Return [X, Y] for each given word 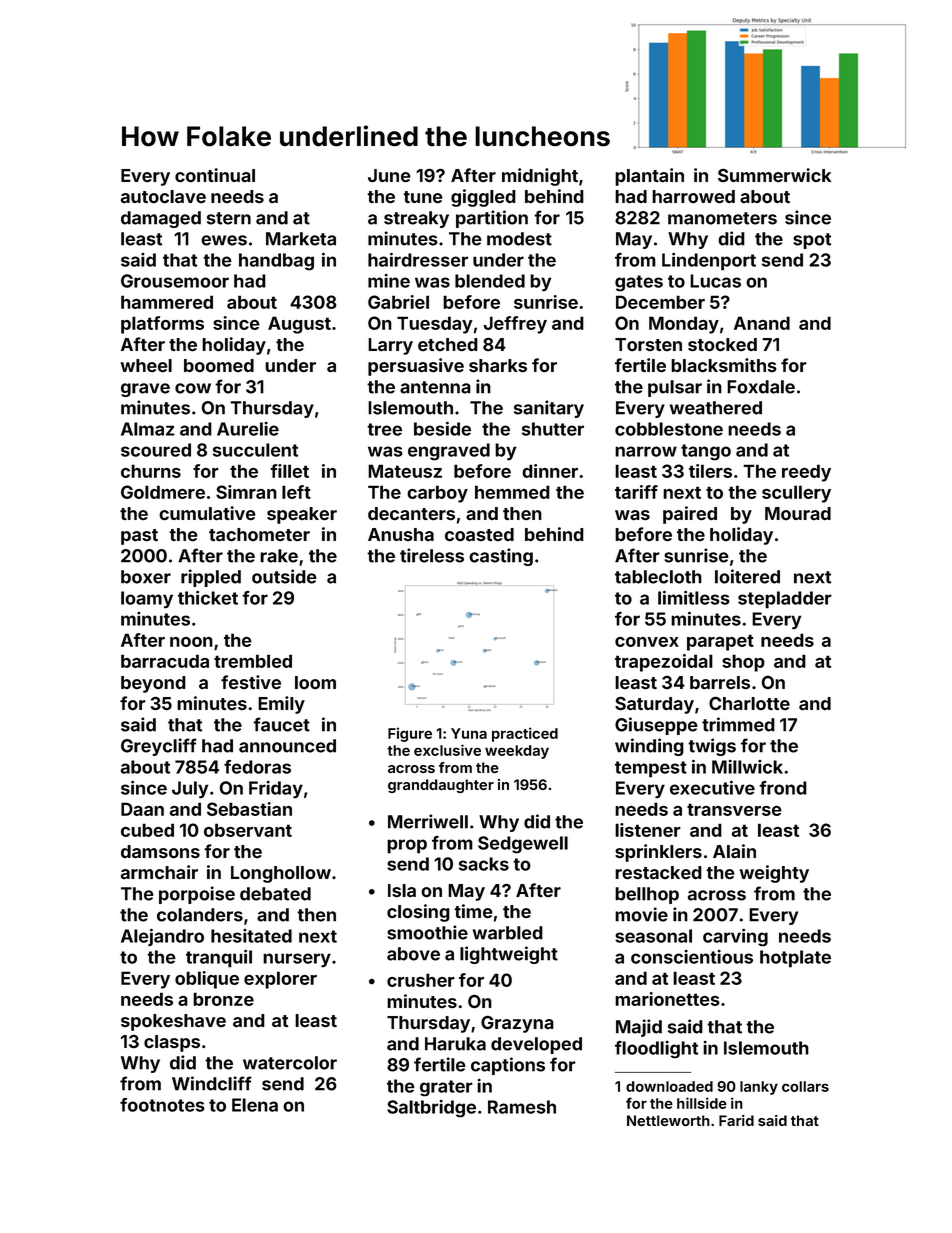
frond [783, 788]
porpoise [197, 895]
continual [215, 175]
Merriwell [428, 821]
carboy [437, 494]
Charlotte [749, 703]
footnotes [162, 1105]
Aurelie [248, 429]
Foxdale [761, 387]
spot [812, 241]
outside [284, 576]
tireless [432, 555]
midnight [540, 177]
